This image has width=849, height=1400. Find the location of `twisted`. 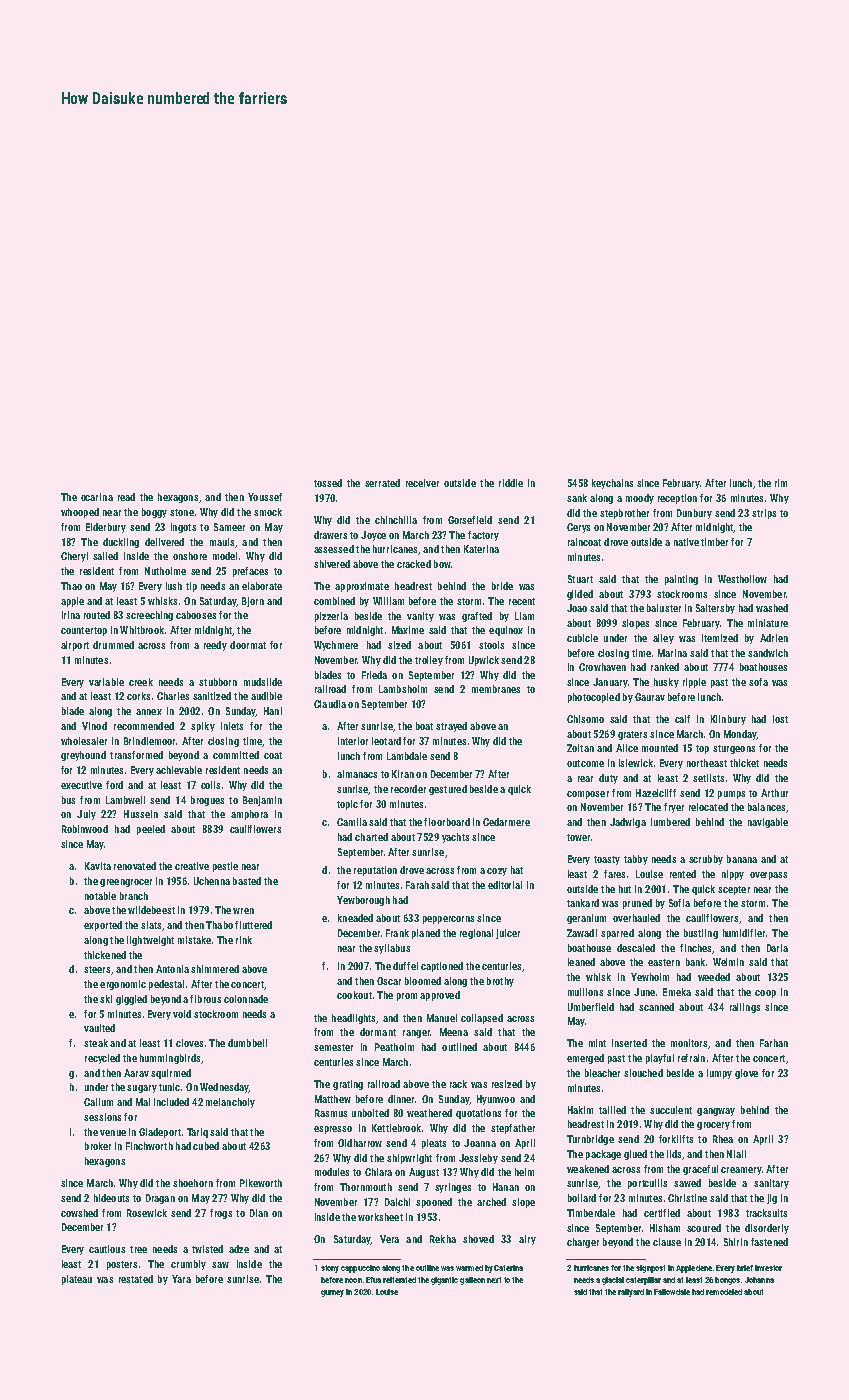

twisted is located at coordinates (207, 1249).
